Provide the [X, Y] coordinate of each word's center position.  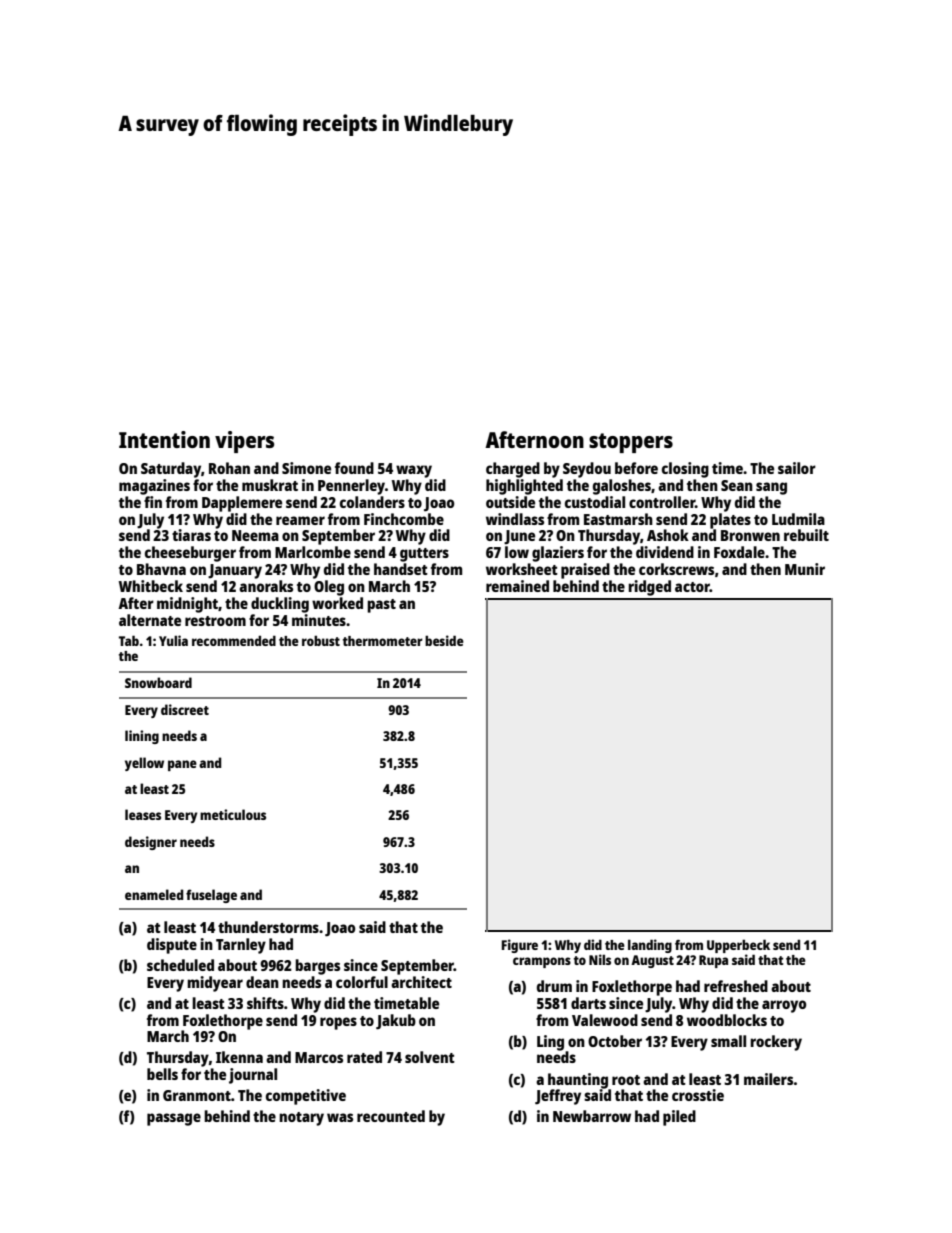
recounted [391, 1116]
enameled [154, 894]
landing [650, 946]
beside [444, 640]
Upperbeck [738, 946]
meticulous [233, 814]
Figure [520, 946]
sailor [797, 468]
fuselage [211, 896]
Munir [805, 569]
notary [301, 1119]
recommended [234, 640]
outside [510, 502]
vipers [244, 442]
